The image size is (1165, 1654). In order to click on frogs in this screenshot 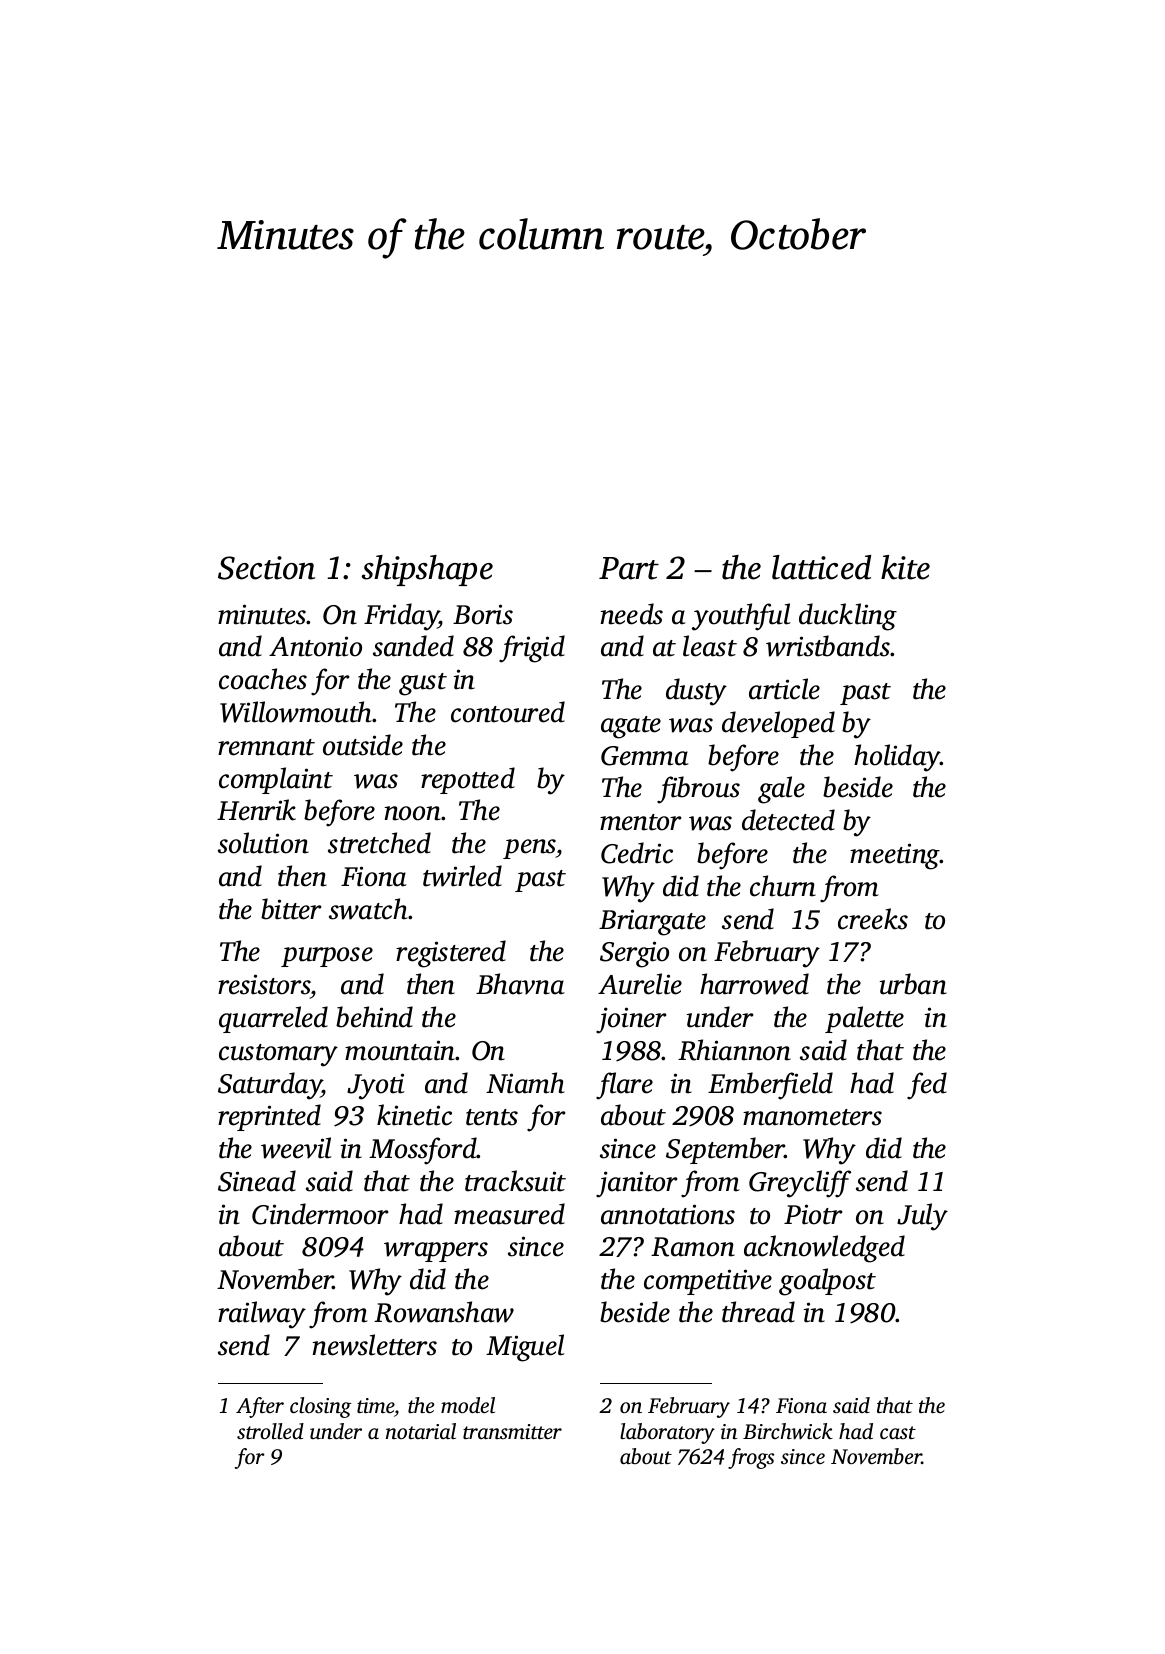, I will do `click(751, 1458)`.
